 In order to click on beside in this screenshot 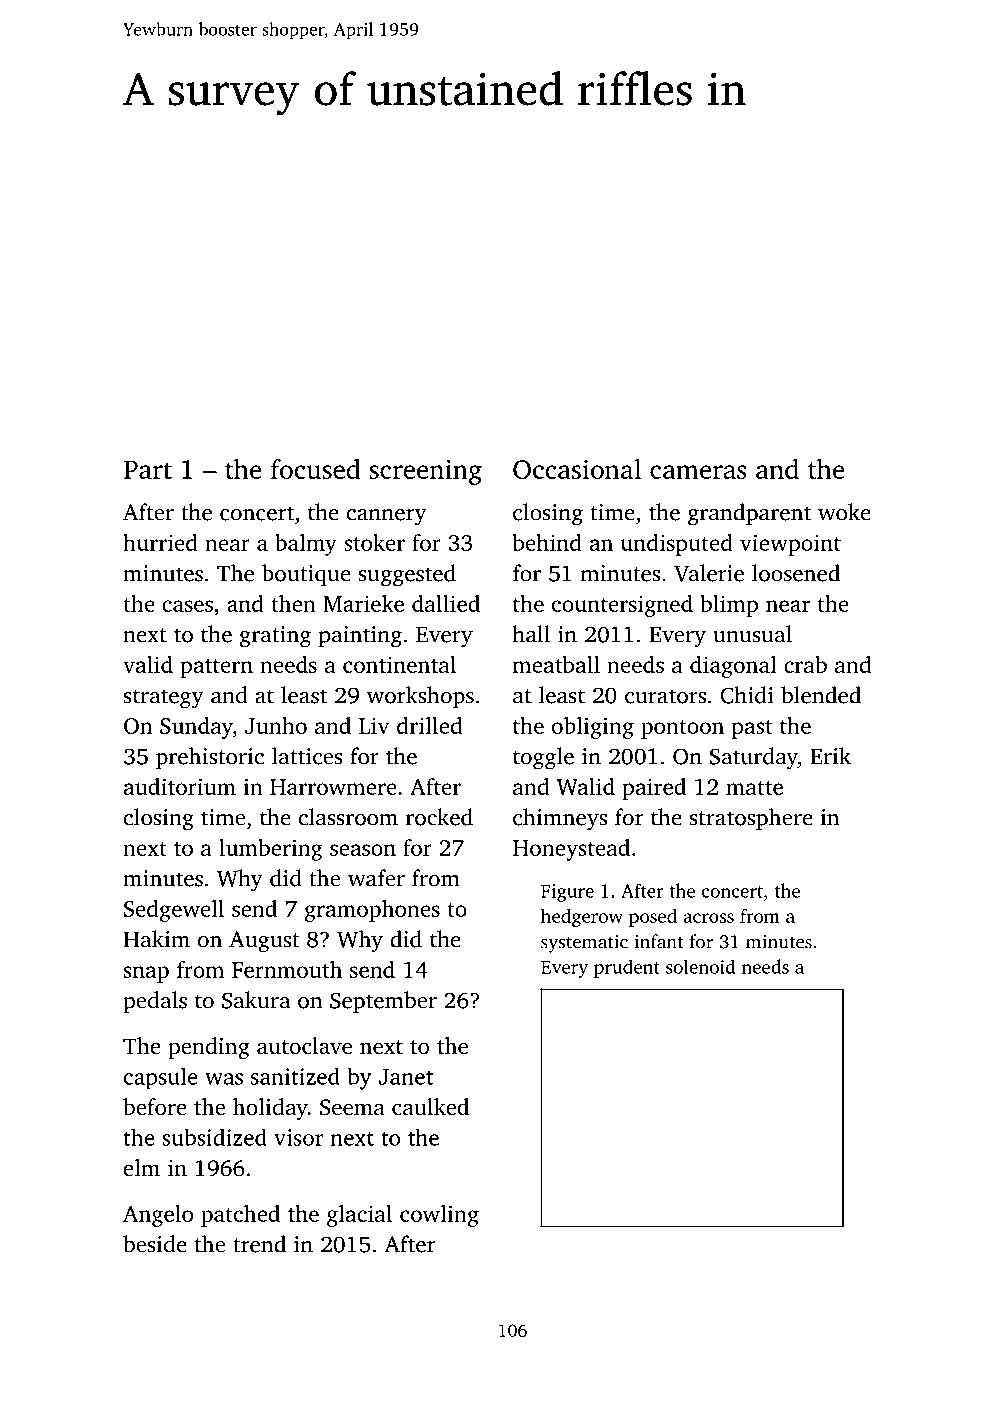, I will do `click(155, 1244)`.
